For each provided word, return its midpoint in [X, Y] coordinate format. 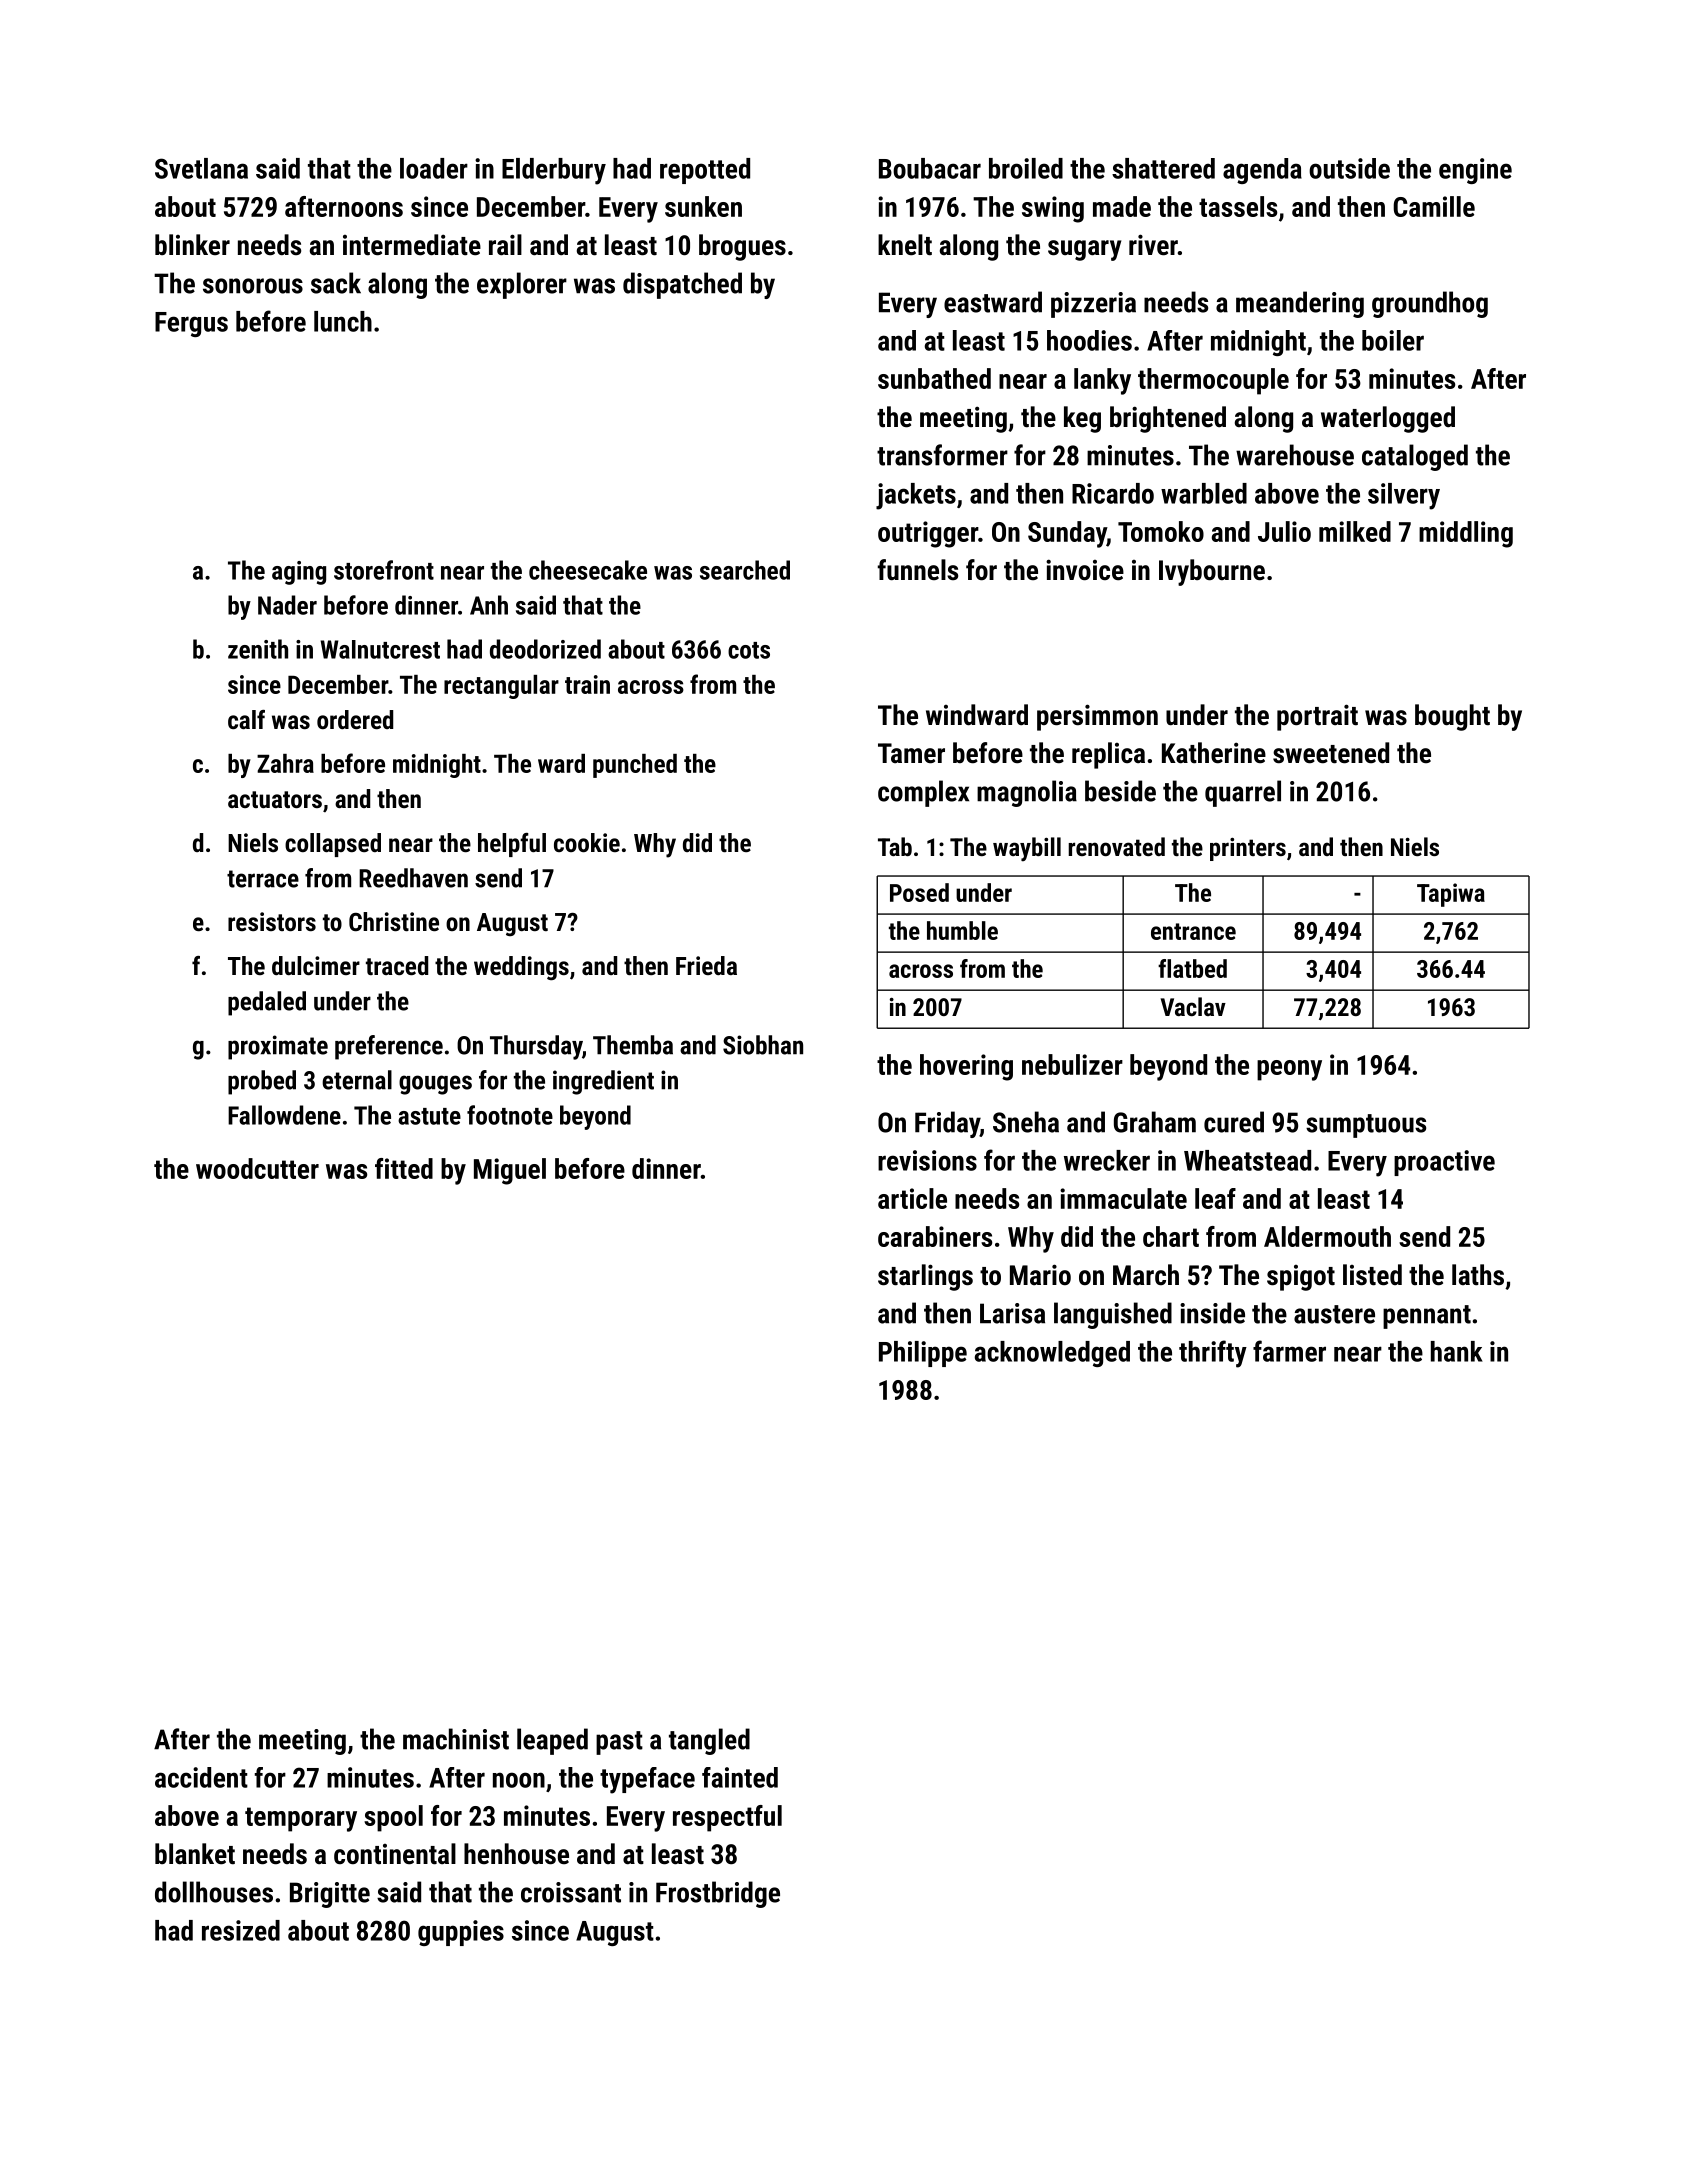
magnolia [1027, 793]
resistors [272, 921]
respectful [727, 1818]
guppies [461, 1933]
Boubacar [930, 168]
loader [434, 168]
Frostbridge [718, 1894]
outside [1349, 168]
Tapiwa [1451, 895]
